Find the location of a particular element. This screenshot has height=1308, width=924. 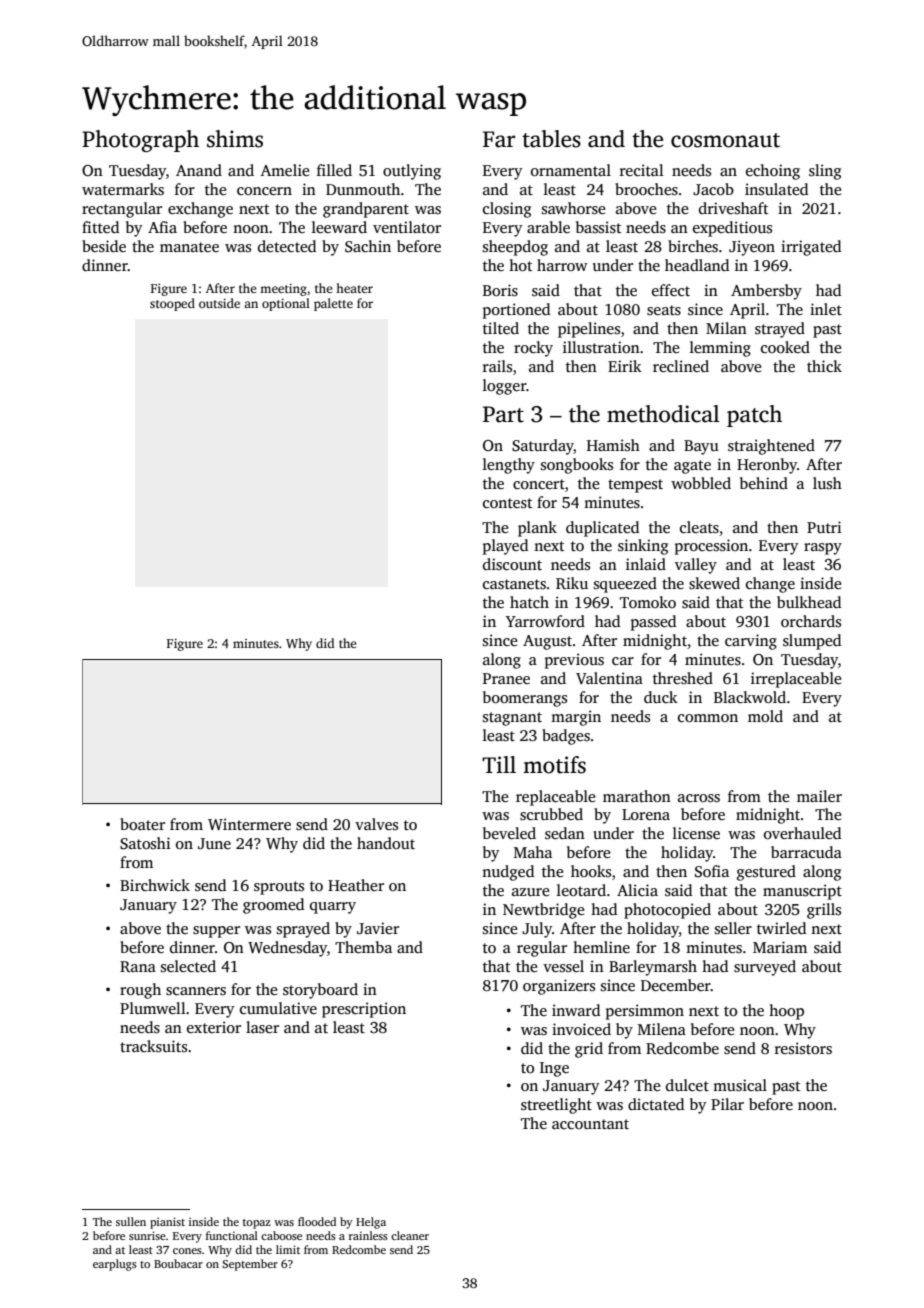

tilted is located at coordinates (501, 328).
